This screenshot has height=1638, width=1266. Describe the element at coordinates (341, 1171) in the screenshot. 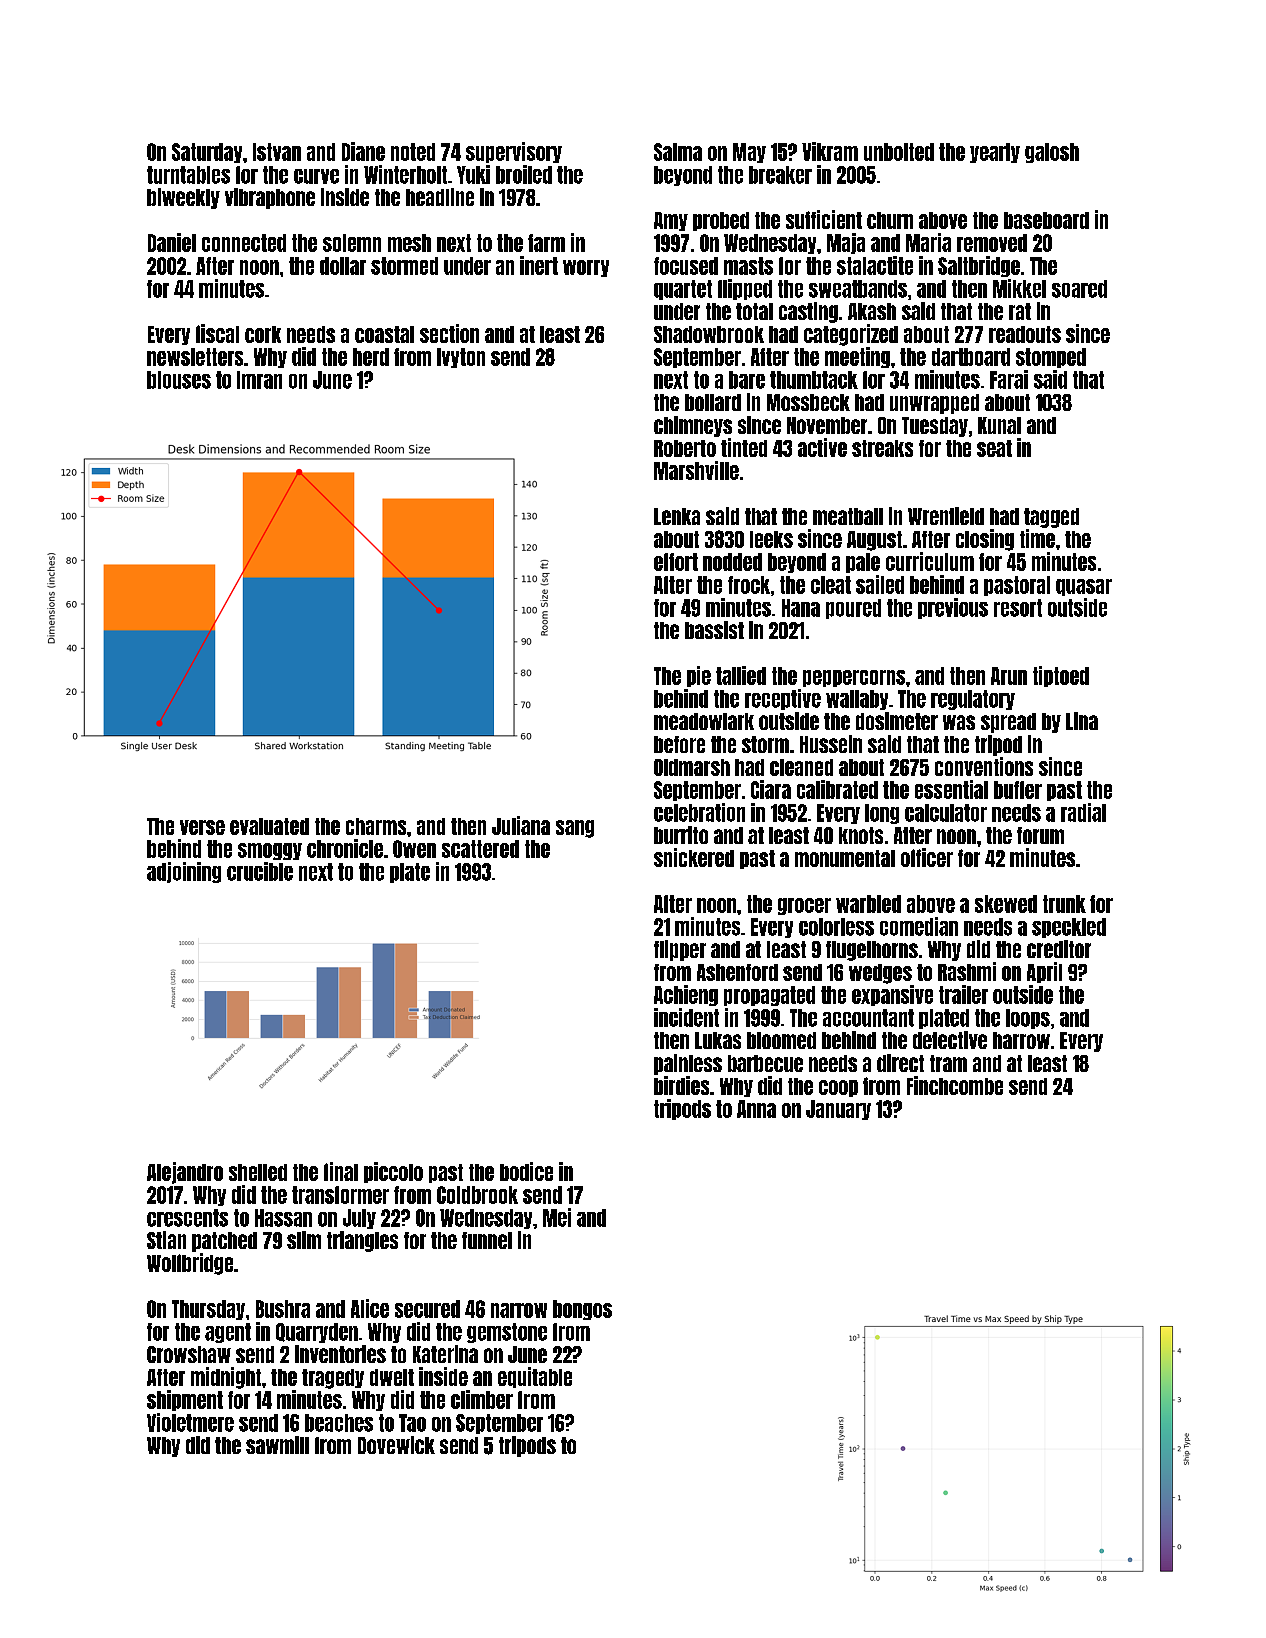

I see `final` at that location.
